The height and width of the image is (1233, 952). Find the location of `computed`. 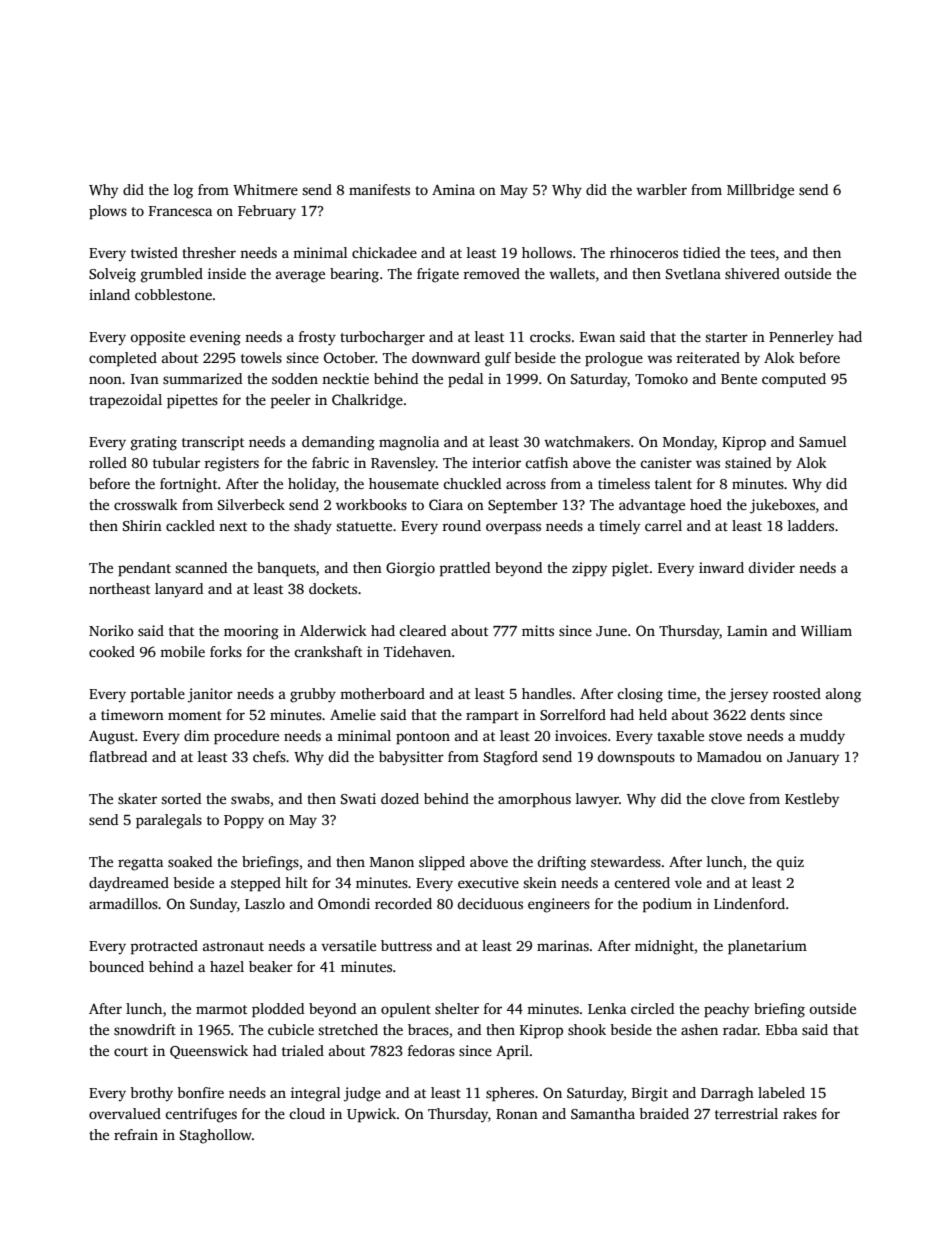

computed is located at coordinates (794, 380).
